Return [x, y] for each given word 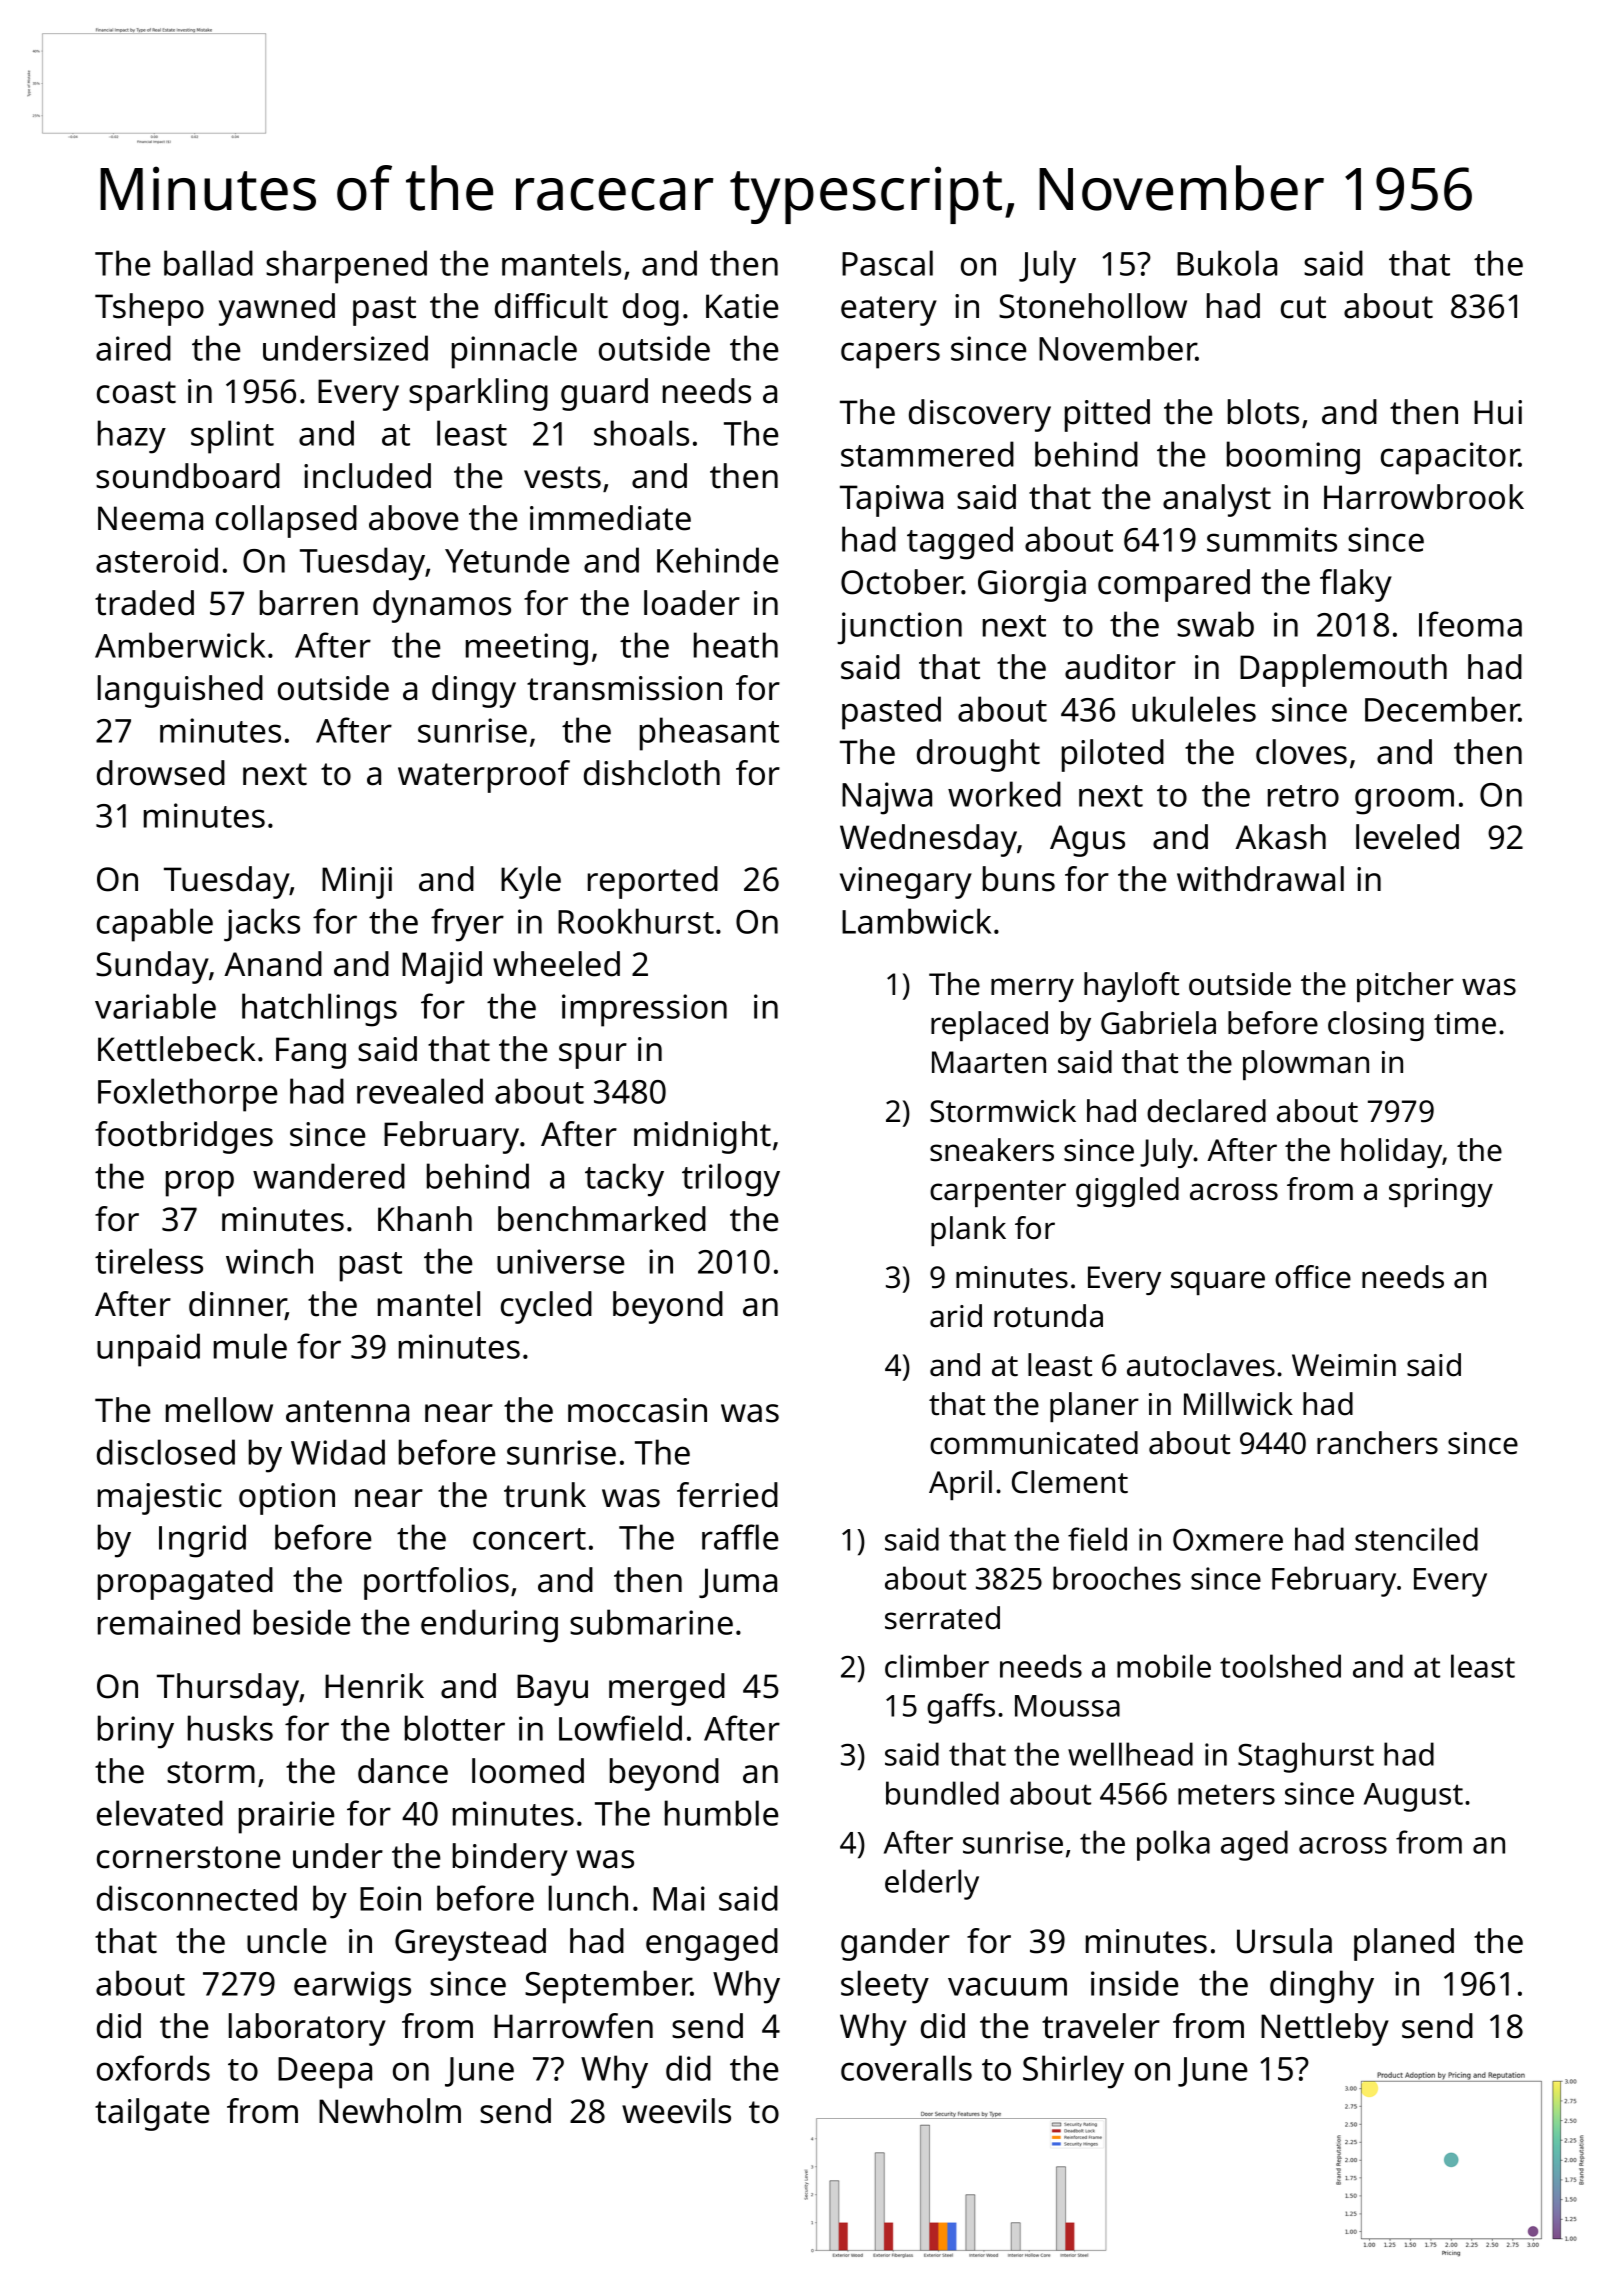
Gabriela [1158, 1023]
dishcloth [652, 773]
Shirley [1073, 2072]
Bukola [1227, 263]
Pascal [887, 263]
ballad [208, 263]
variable [155, 1006]
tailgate [152, 2114]
